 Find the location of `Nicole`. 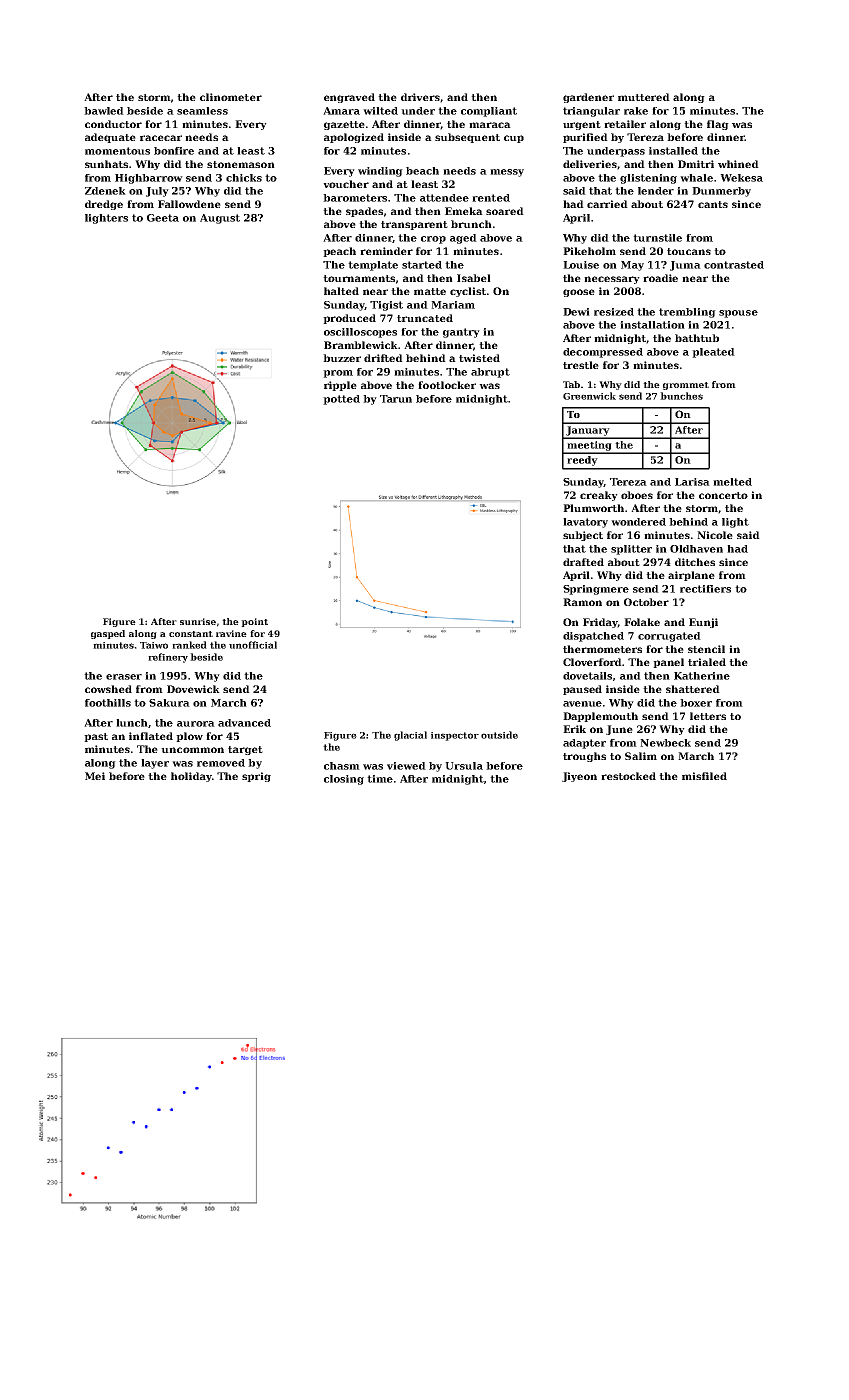

Nicole is located at coordinates (715, 535).
